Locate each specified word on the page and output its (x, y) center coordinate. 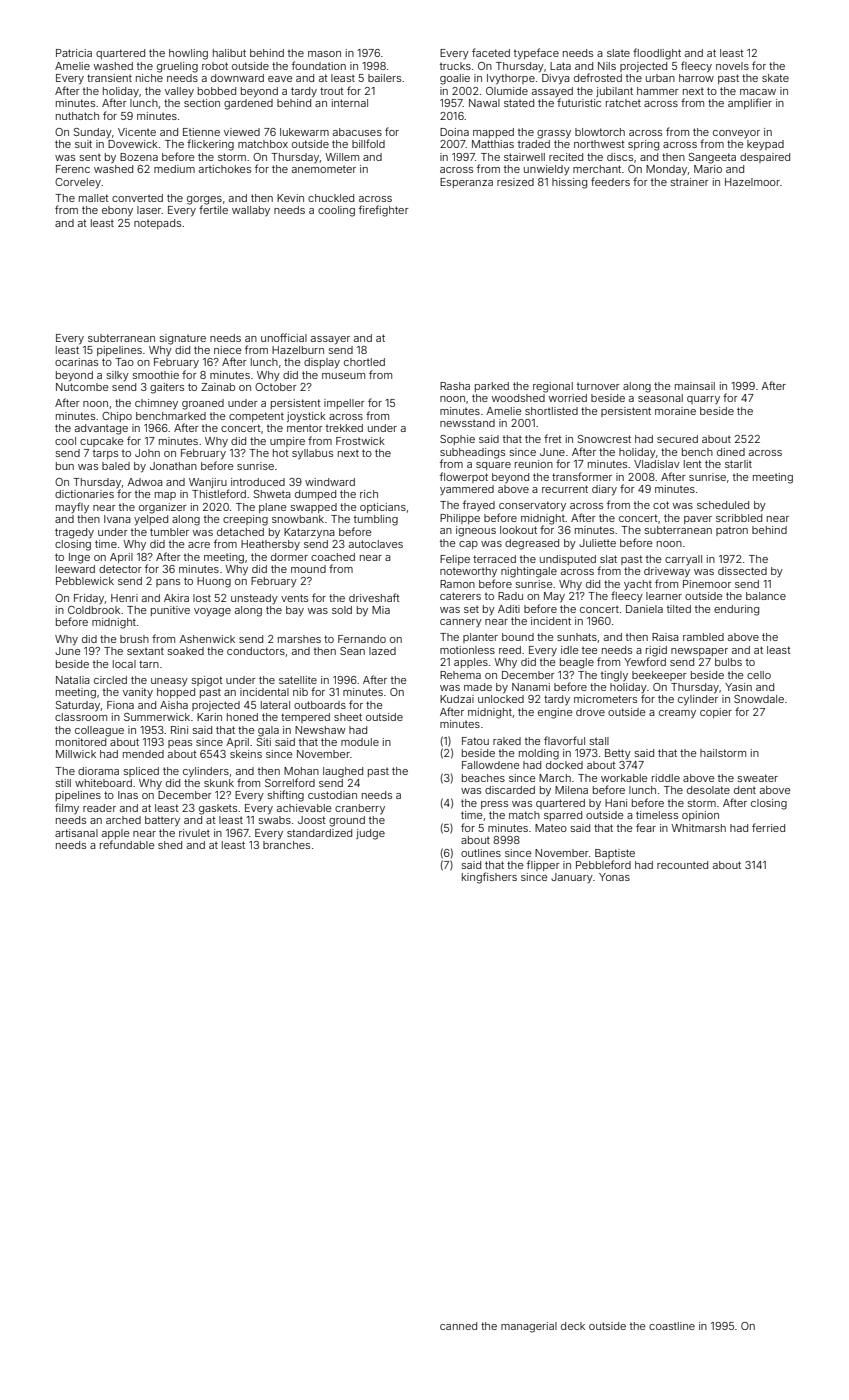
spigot (207, 681)
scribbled (739, 518)
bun (65, 466)
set (471, 609)
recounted (682, 865)
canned (458, 1326)
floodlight (657, 54)
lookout (518, 530)
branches (286, 845)
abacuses (357, 132)
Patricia (74, 53)
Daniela (644, 609)
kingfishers (489, 878)
